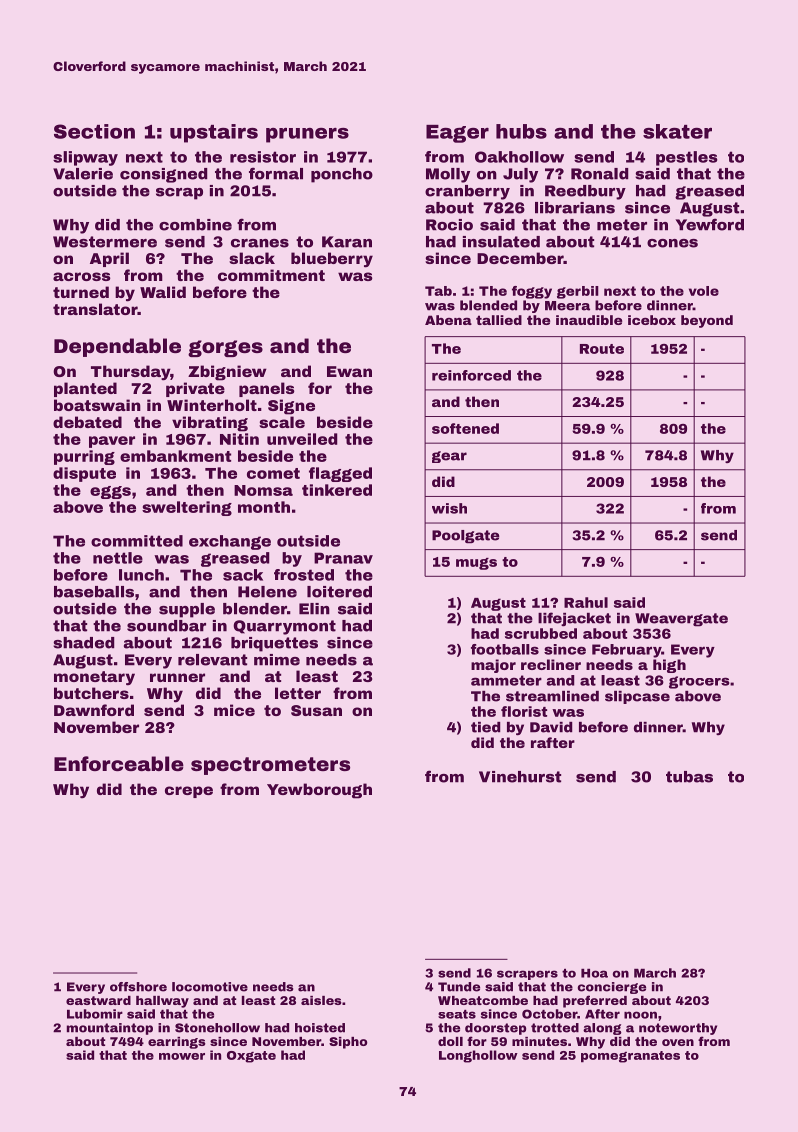  I want to click on pruners, so click(307, 135).
